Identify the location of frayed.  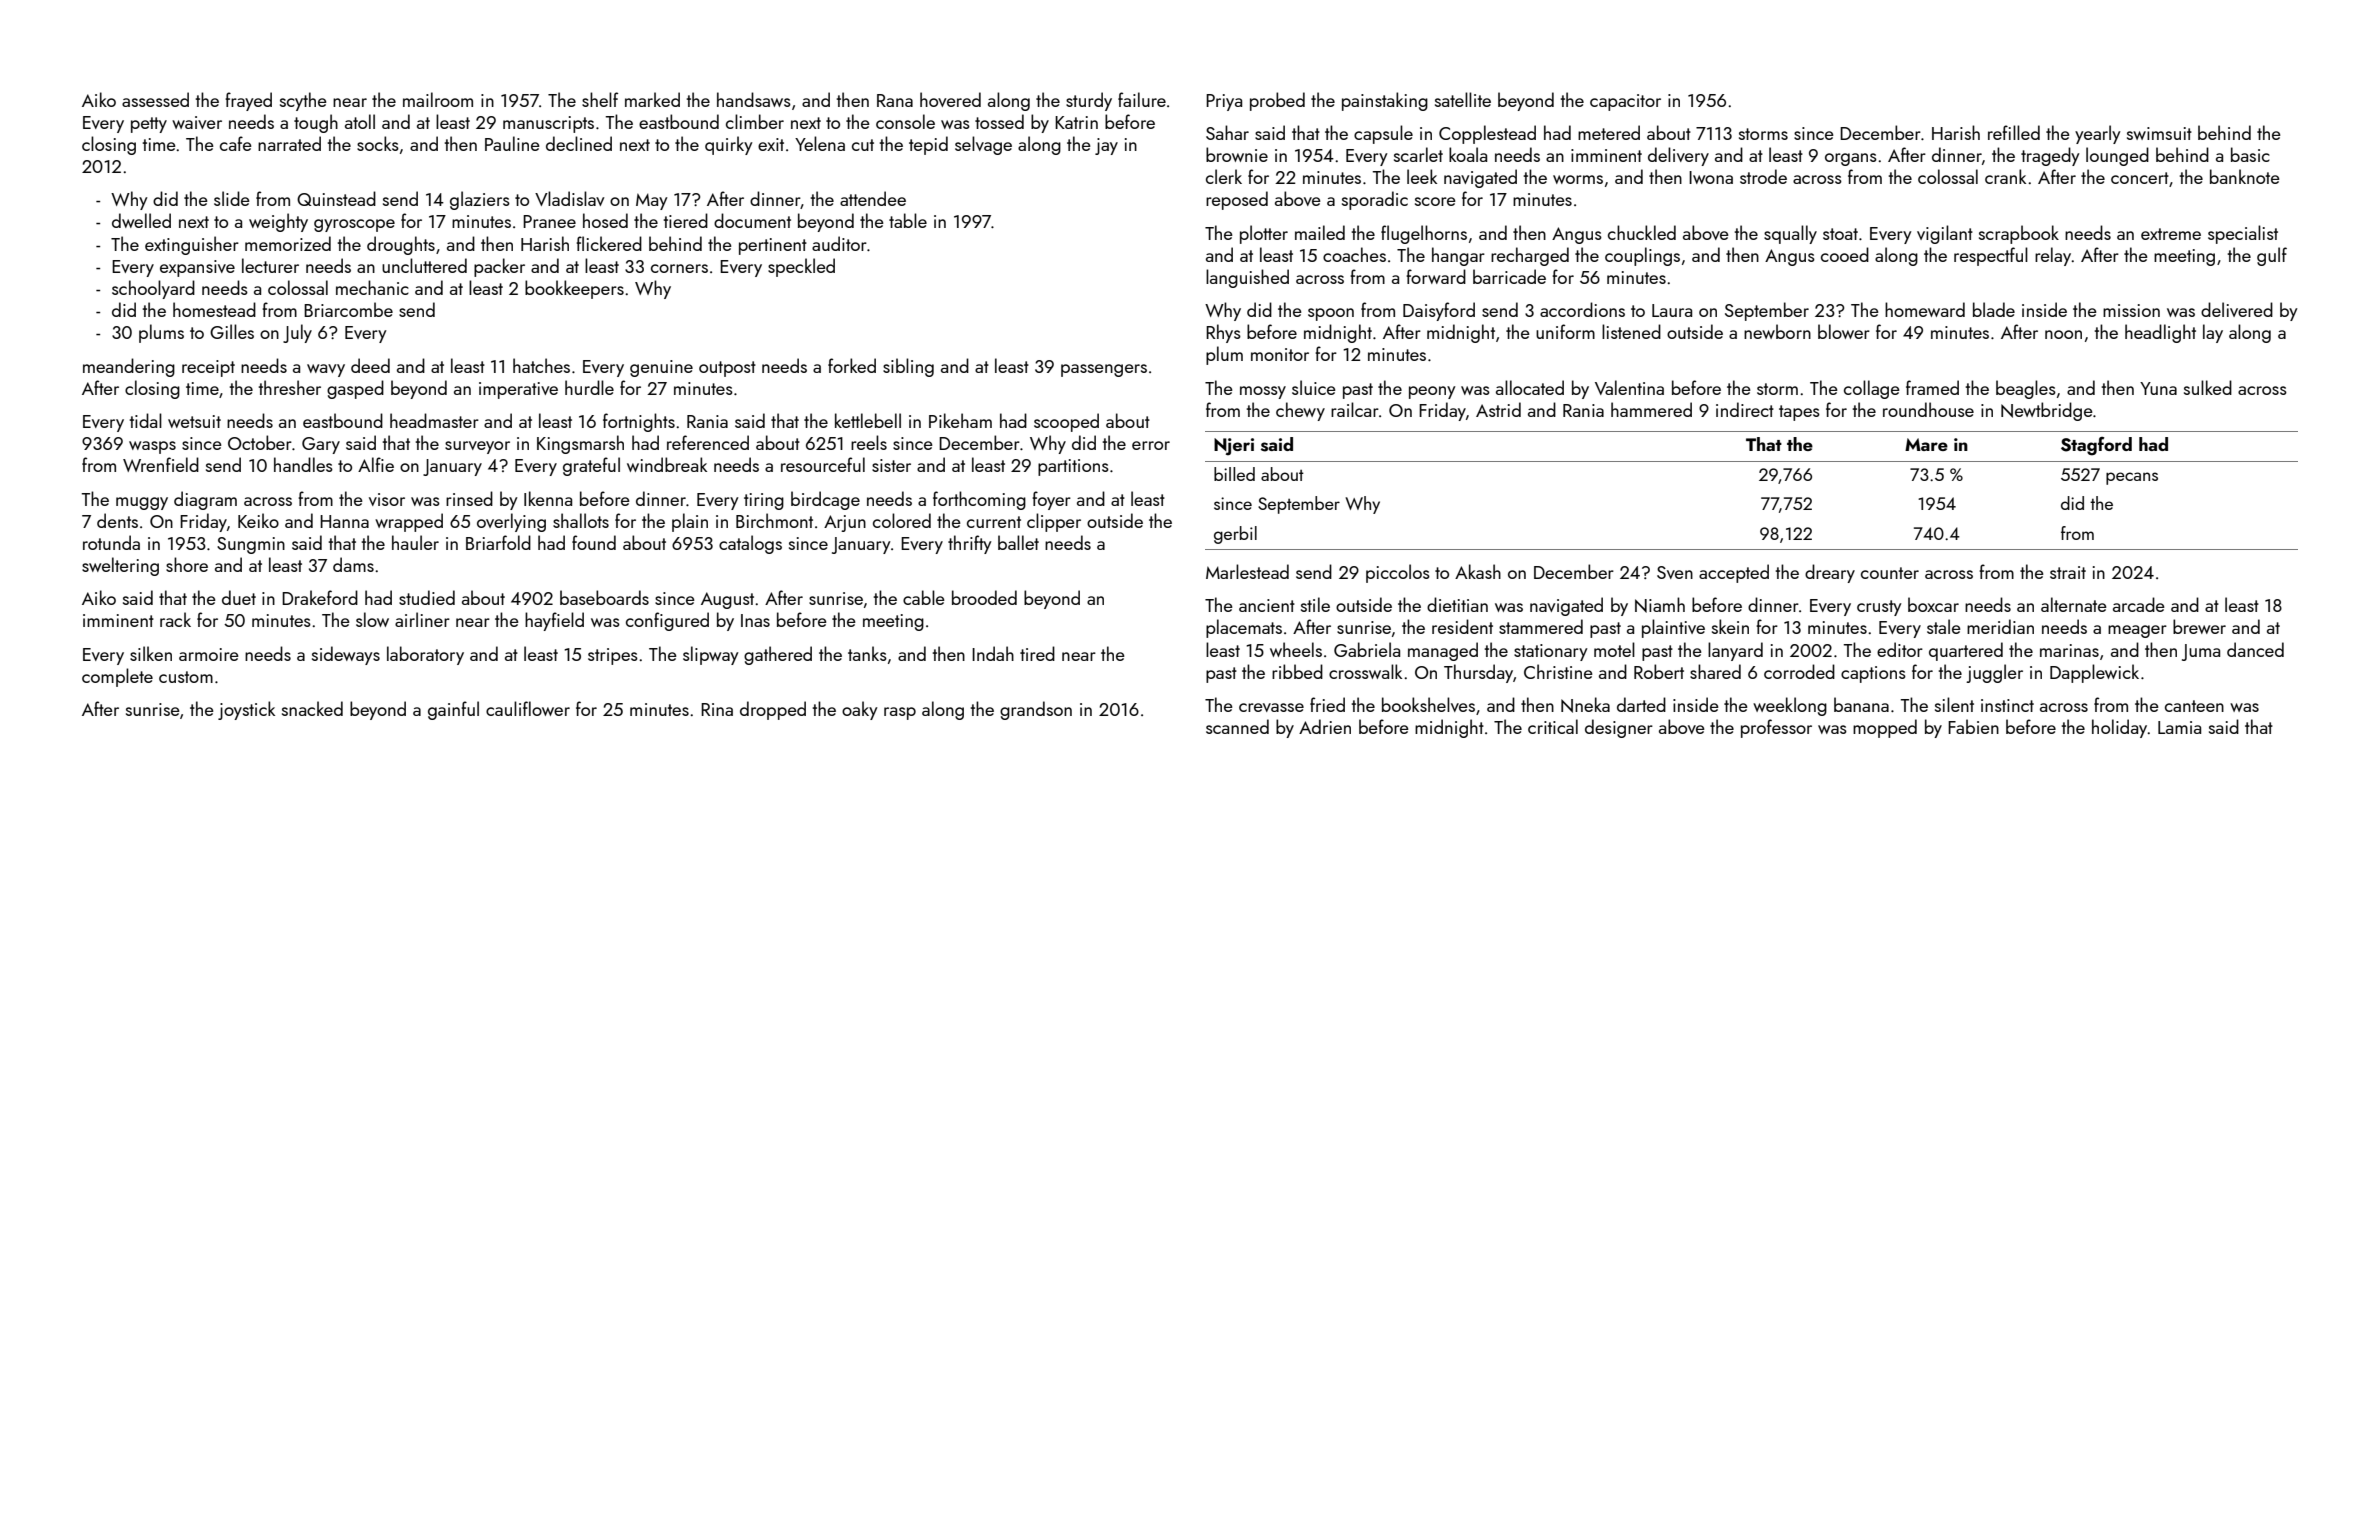
(248, 101).
